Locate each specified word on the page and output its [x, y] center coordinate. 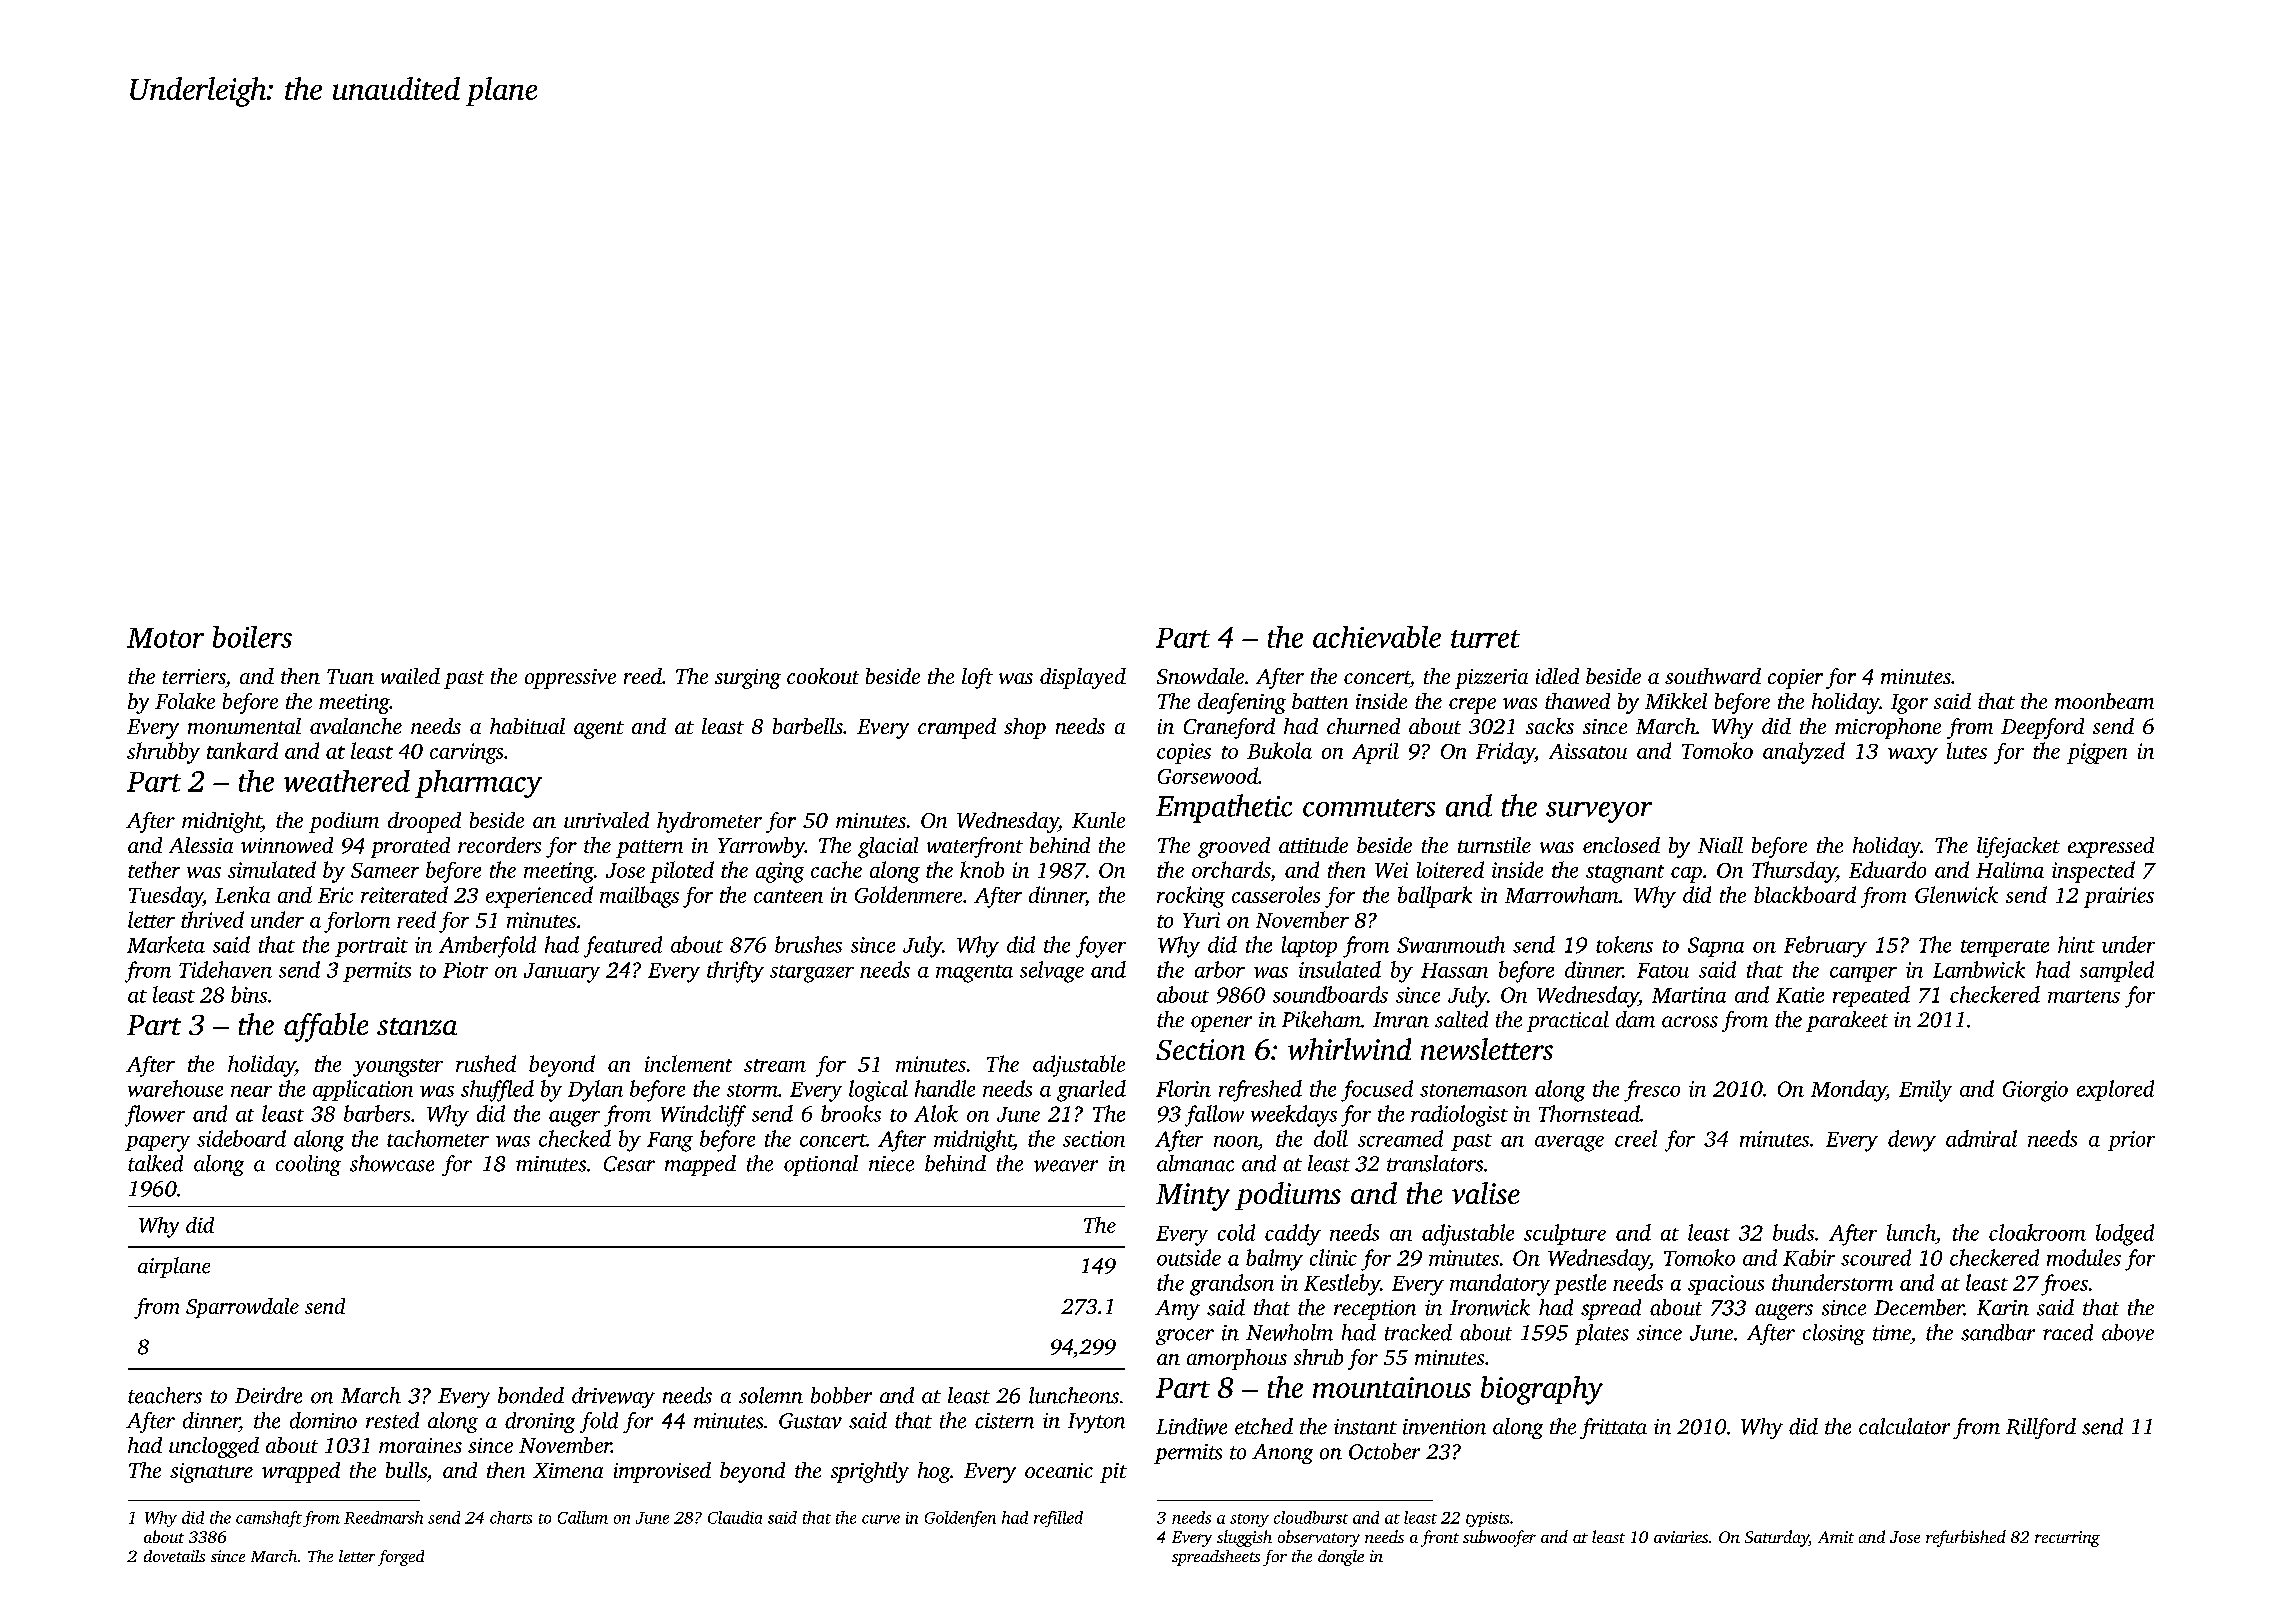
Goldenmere [908, 894]
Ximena [568, 1470]
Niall [1720, 845]
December [1919, 1307]
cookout [823, 676]
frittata [1613, 1428]
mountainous [1392, 1387]
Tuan [350, 676]
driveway [613, 1397]
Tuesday [166, 897]
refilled [1058, 1519]
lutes [1967, 750]
